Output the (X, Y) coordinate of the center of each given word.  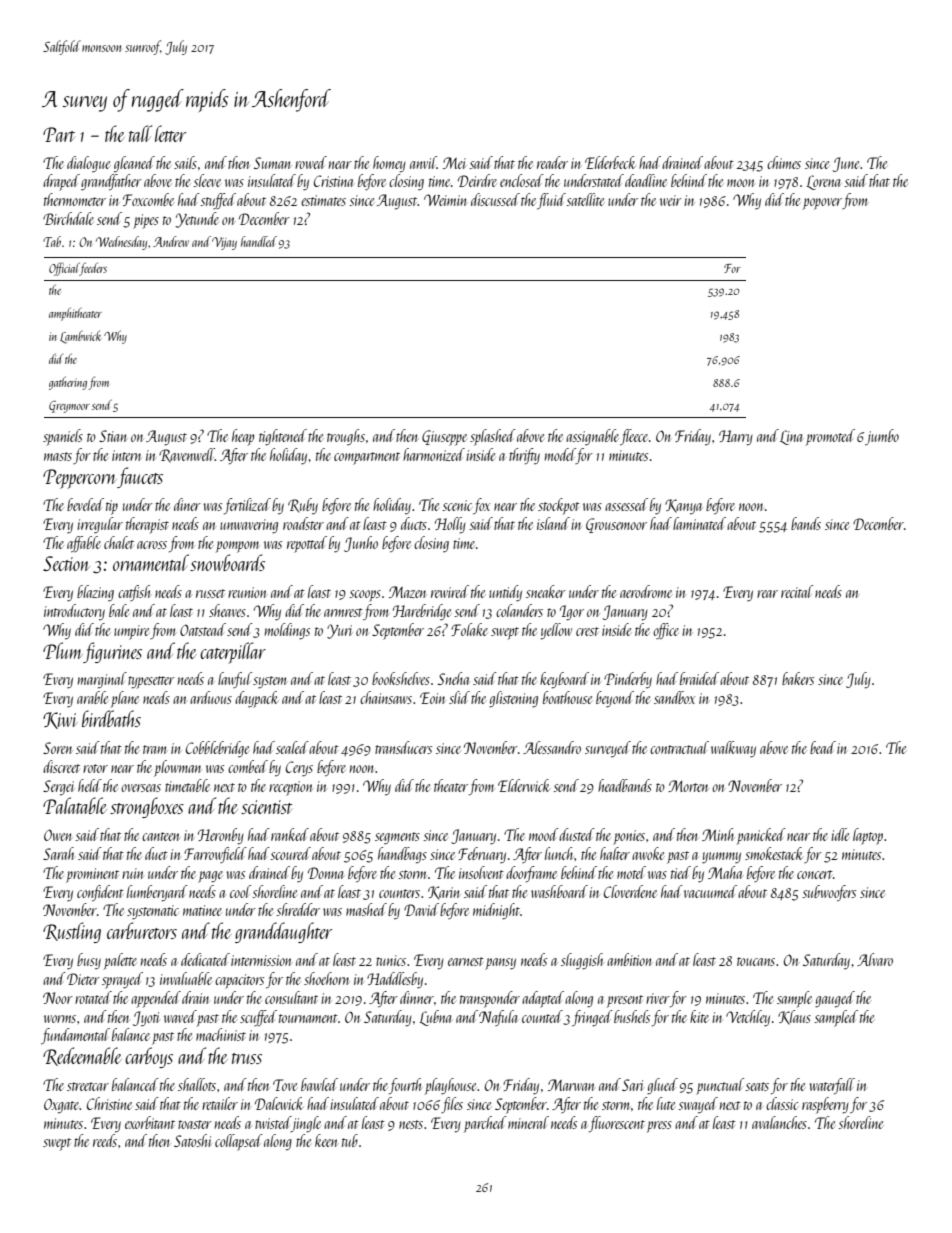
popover (822, 204)
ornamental (151, 562)
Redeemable (82, 1056)
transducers (403, 747)
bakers (798, 678)
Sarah (59, 853)
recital (797, 591)
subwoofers (829, 893)
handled (259, 241)
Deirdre (477, 180)
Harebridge (422, 612)
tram (154, 749)
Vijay (224, 243)
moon (741, 183)
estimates (323, 200)
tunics (391, 960)
